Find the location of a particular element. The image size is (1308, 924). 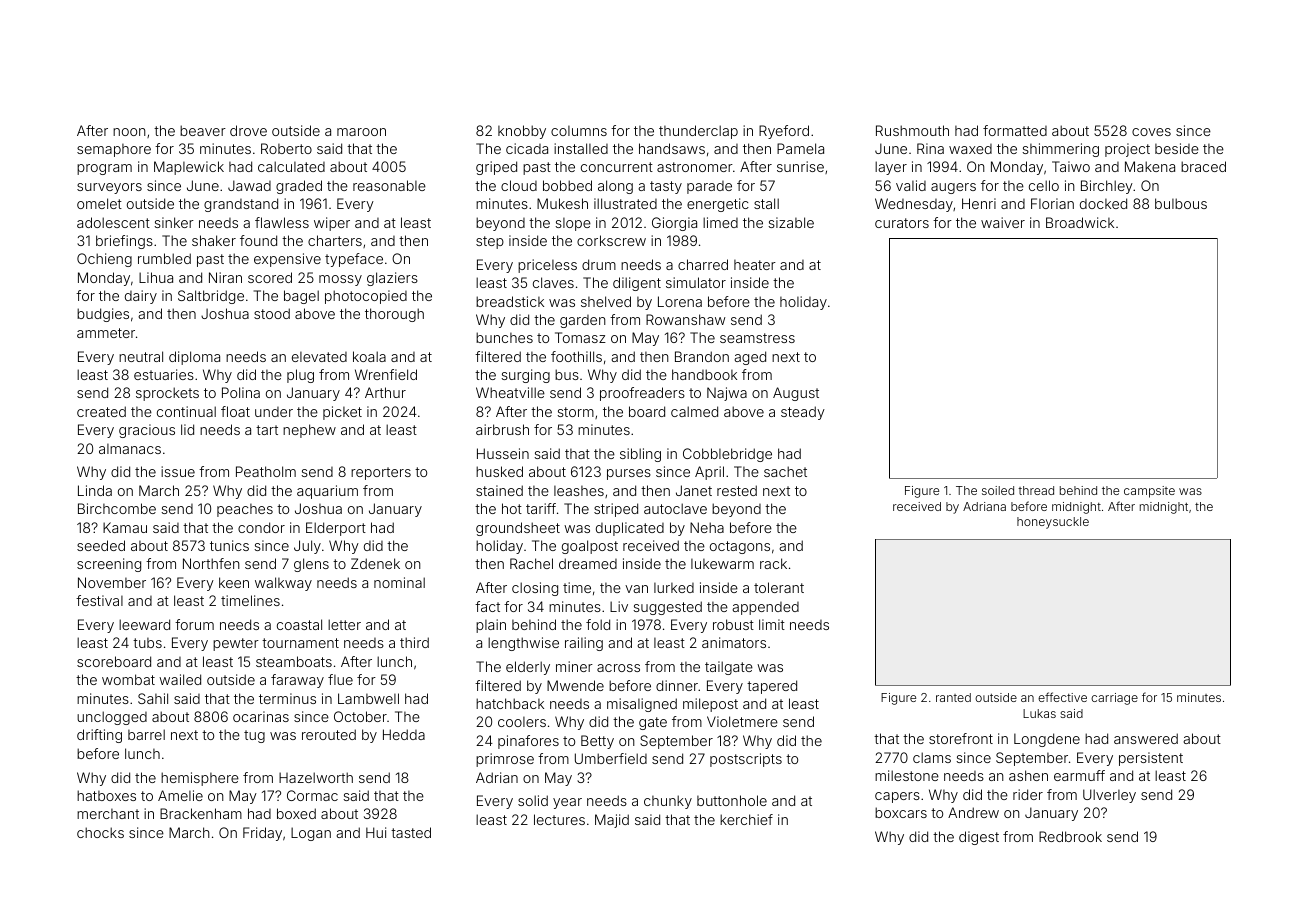

Friday is located at coordinates (262, 834).
